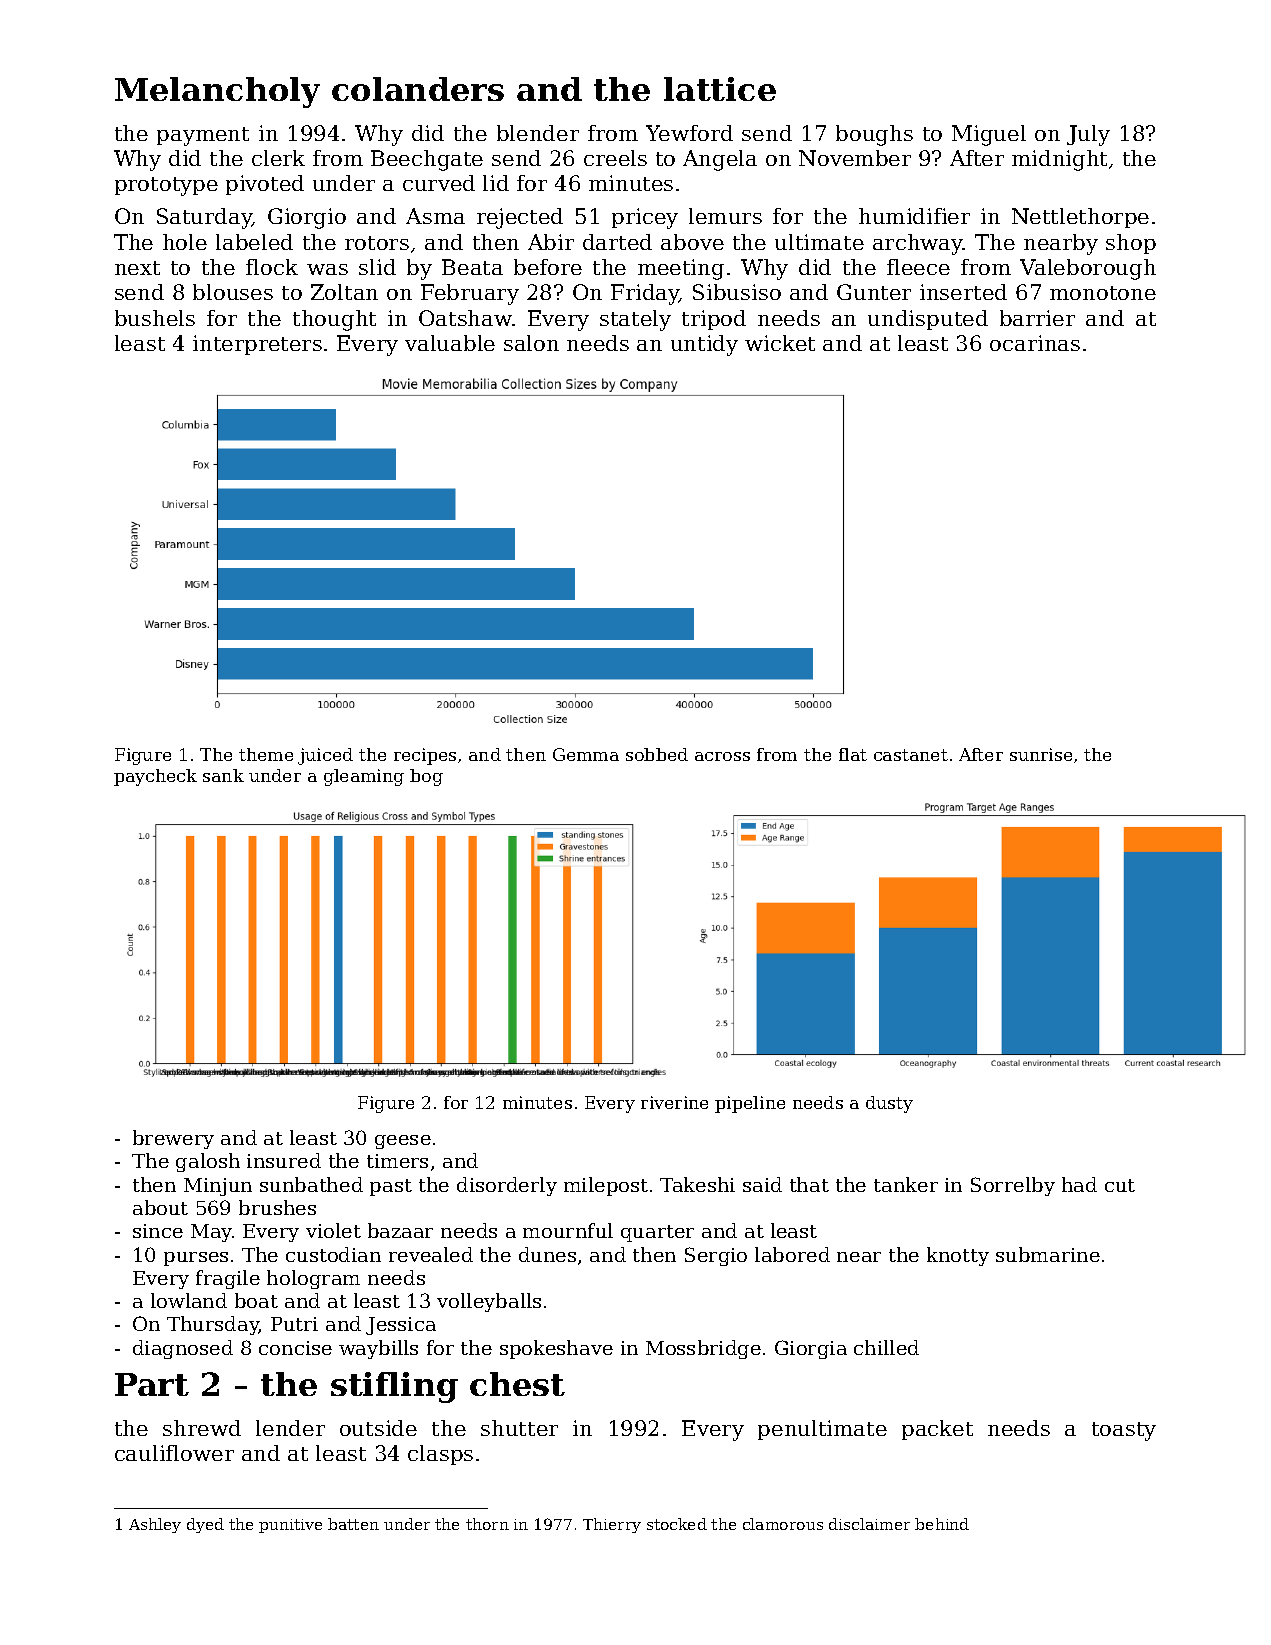 The width and height of the image is (1271, 1645). What do you see at coordinates (266, 754) in the image?
I see `theme` at bounding box center [266, 754].
